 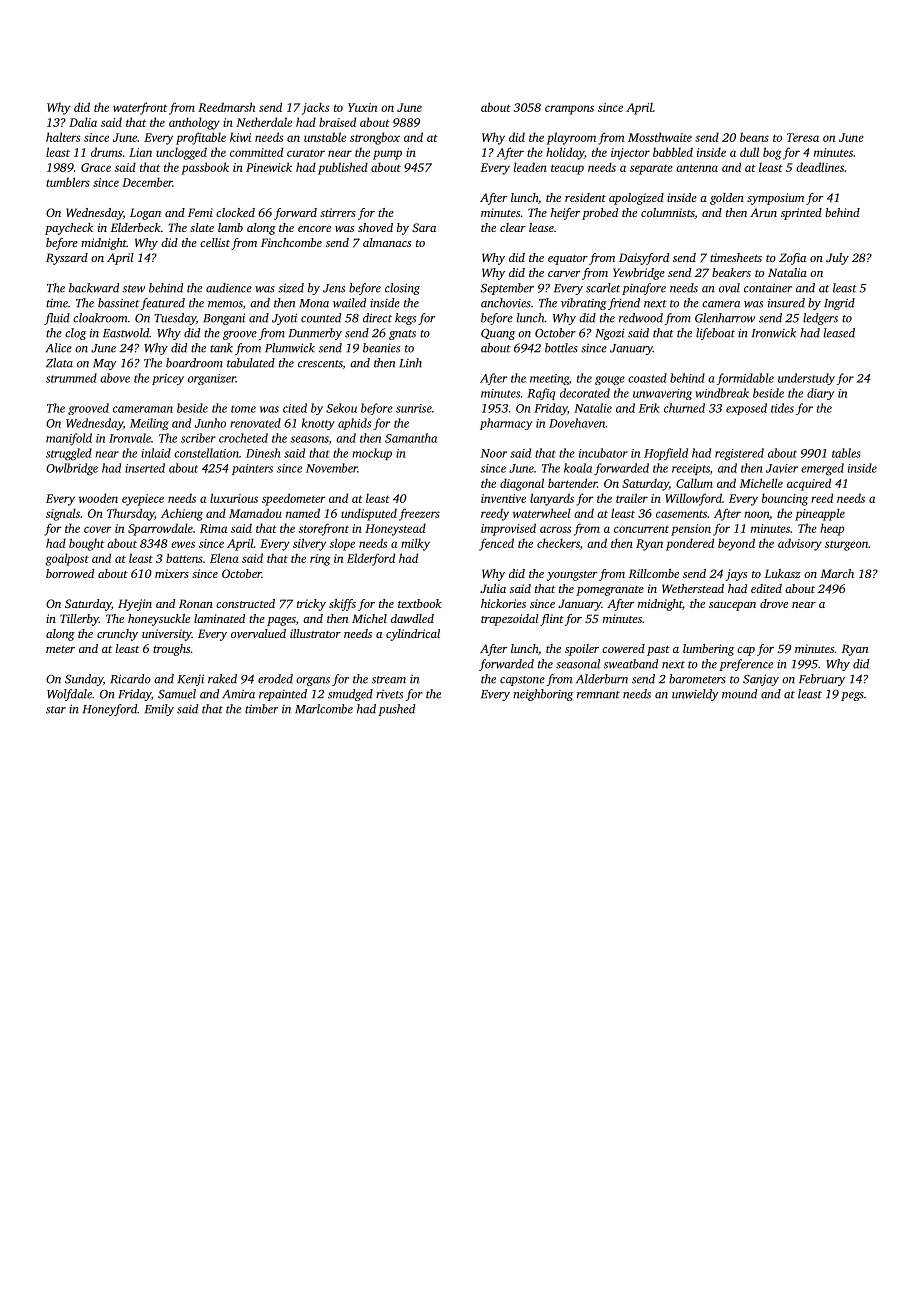 What do you see at coordinates (375, 227) in the document?
I see `shoved` at bounding box center [375, 227].
